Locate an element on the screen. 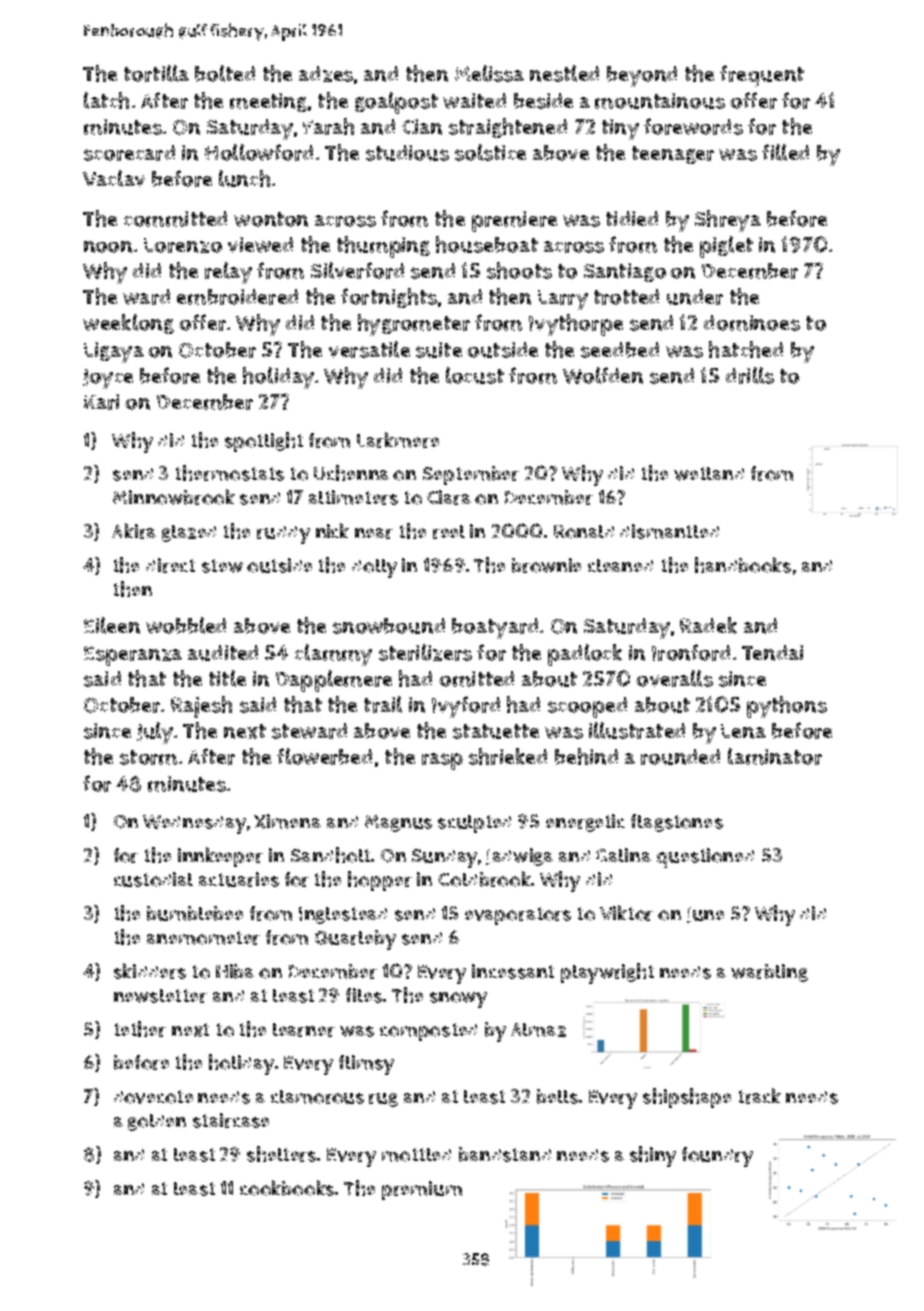  solstice is located at coordinates (490, 152).
